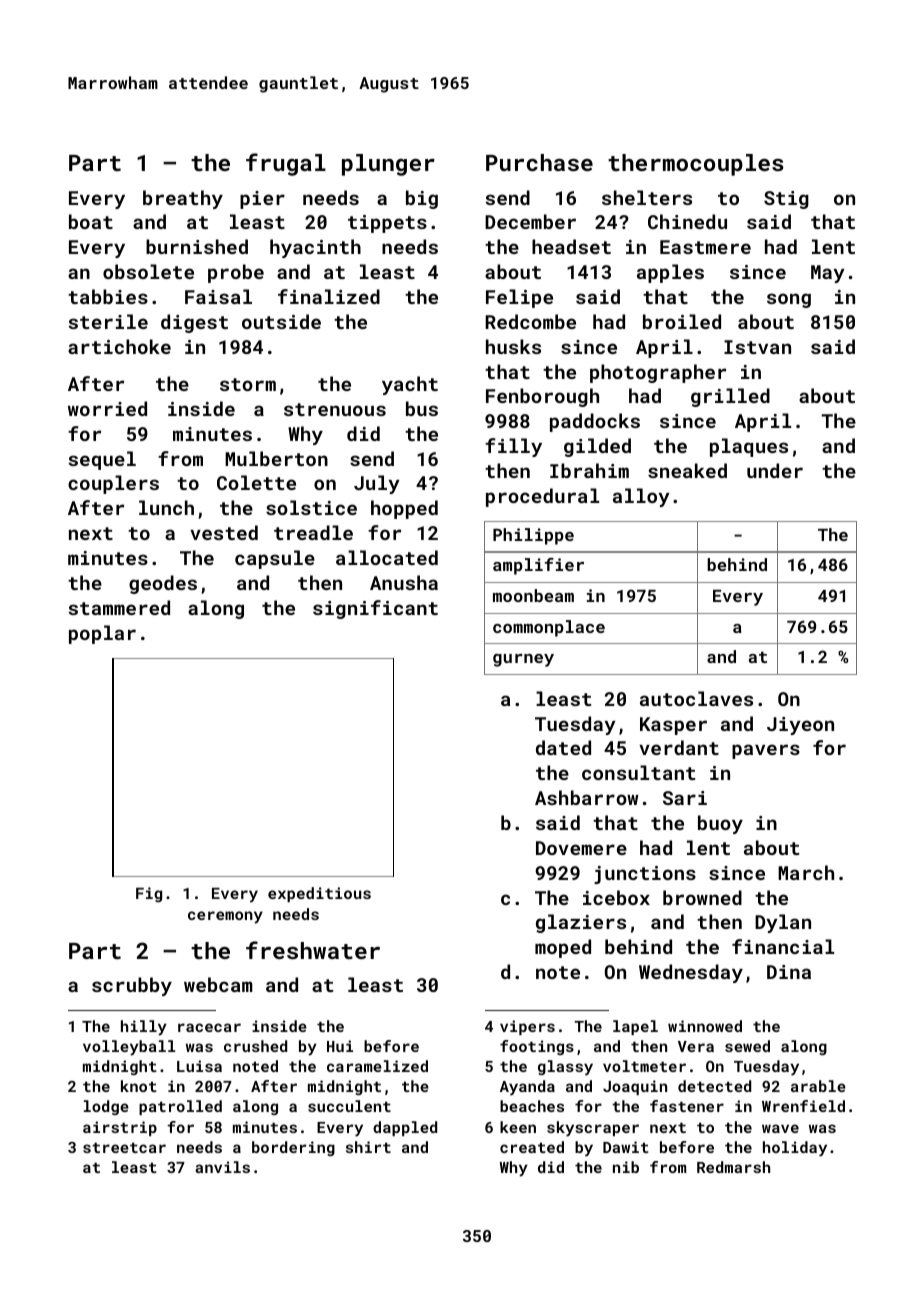 The height and width of the image is (1311, 924). What do you see at coordinates (405, 1128) in the image?
I see `dappled` at bounding box center [405, 1128].
